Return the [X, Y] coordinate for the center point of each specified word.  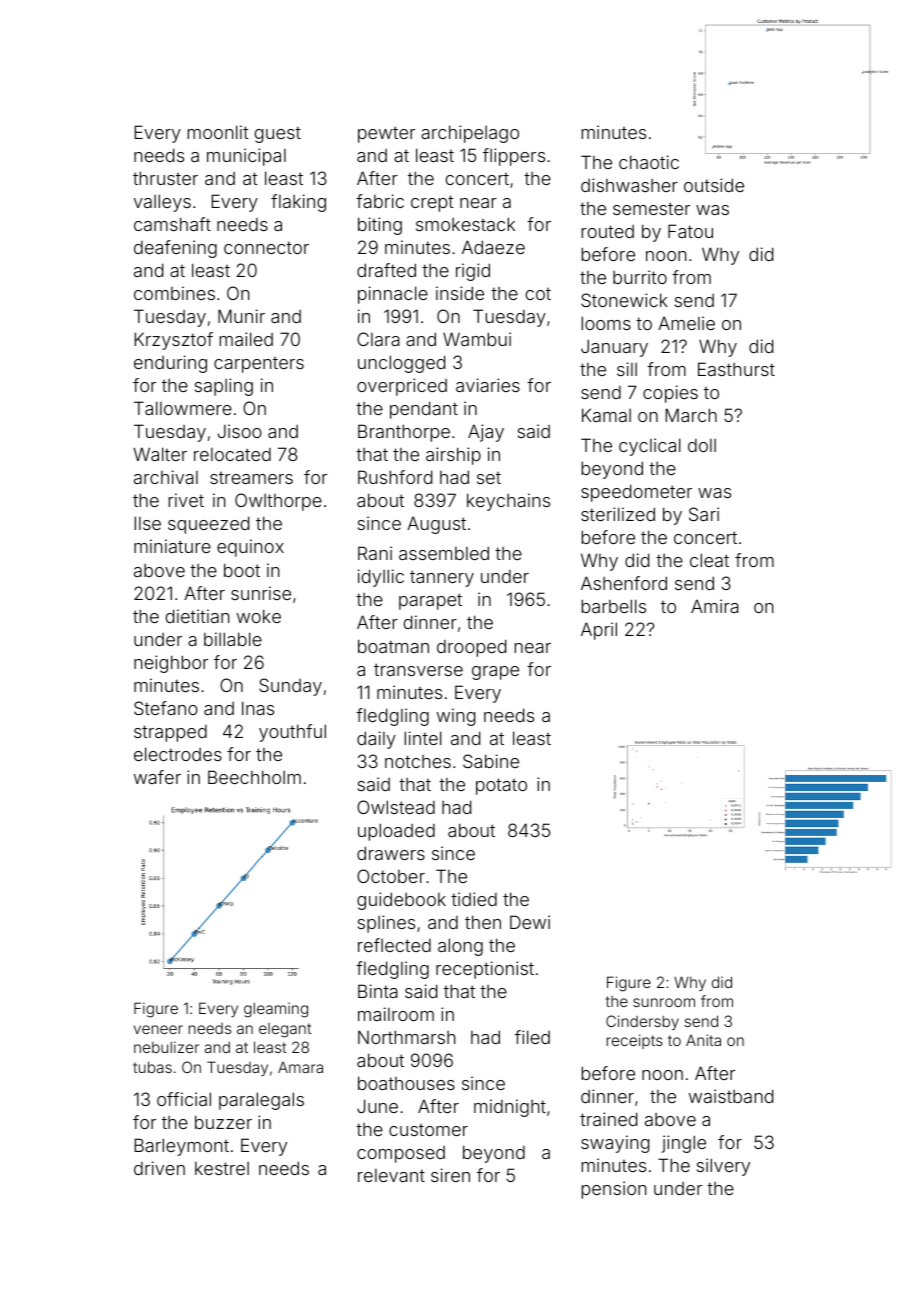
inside [460, 293]
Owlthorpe [278, 502]
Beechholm [254, 777]
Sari [704, 514]
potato [501, 786]
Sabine [491, 761]
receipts [635, 1041]
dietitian [197, 616]
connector [266, 247]
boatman [393, 646]
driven [159, 1168]
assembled [444, 553]
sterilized [618, 514]
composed [401, 1154]
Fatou [690, 231]
